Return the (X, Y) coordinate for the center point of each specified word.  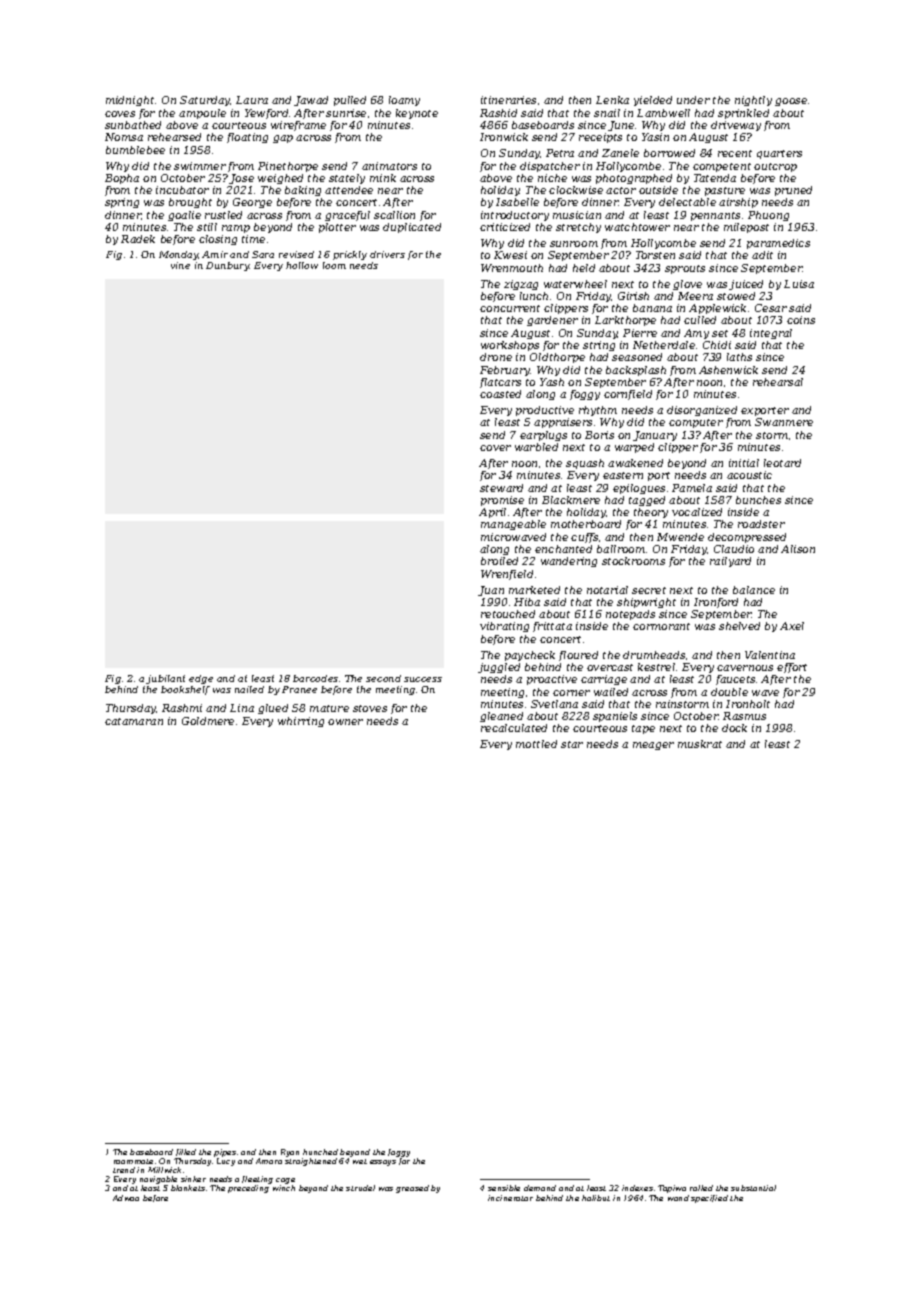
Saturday (205, 101)
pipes (225, 1153)
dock (734, 728)
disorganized (702, 411)
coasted (500, 394)
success (423, 679)
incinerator (510, 1198)
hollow (302, 265)
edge (201, 679)
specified (709, 1199)
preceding (248, 1189)
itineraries (508, 100)
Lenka (612, 100)
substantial (753, 1188)
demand (540, 1188)
